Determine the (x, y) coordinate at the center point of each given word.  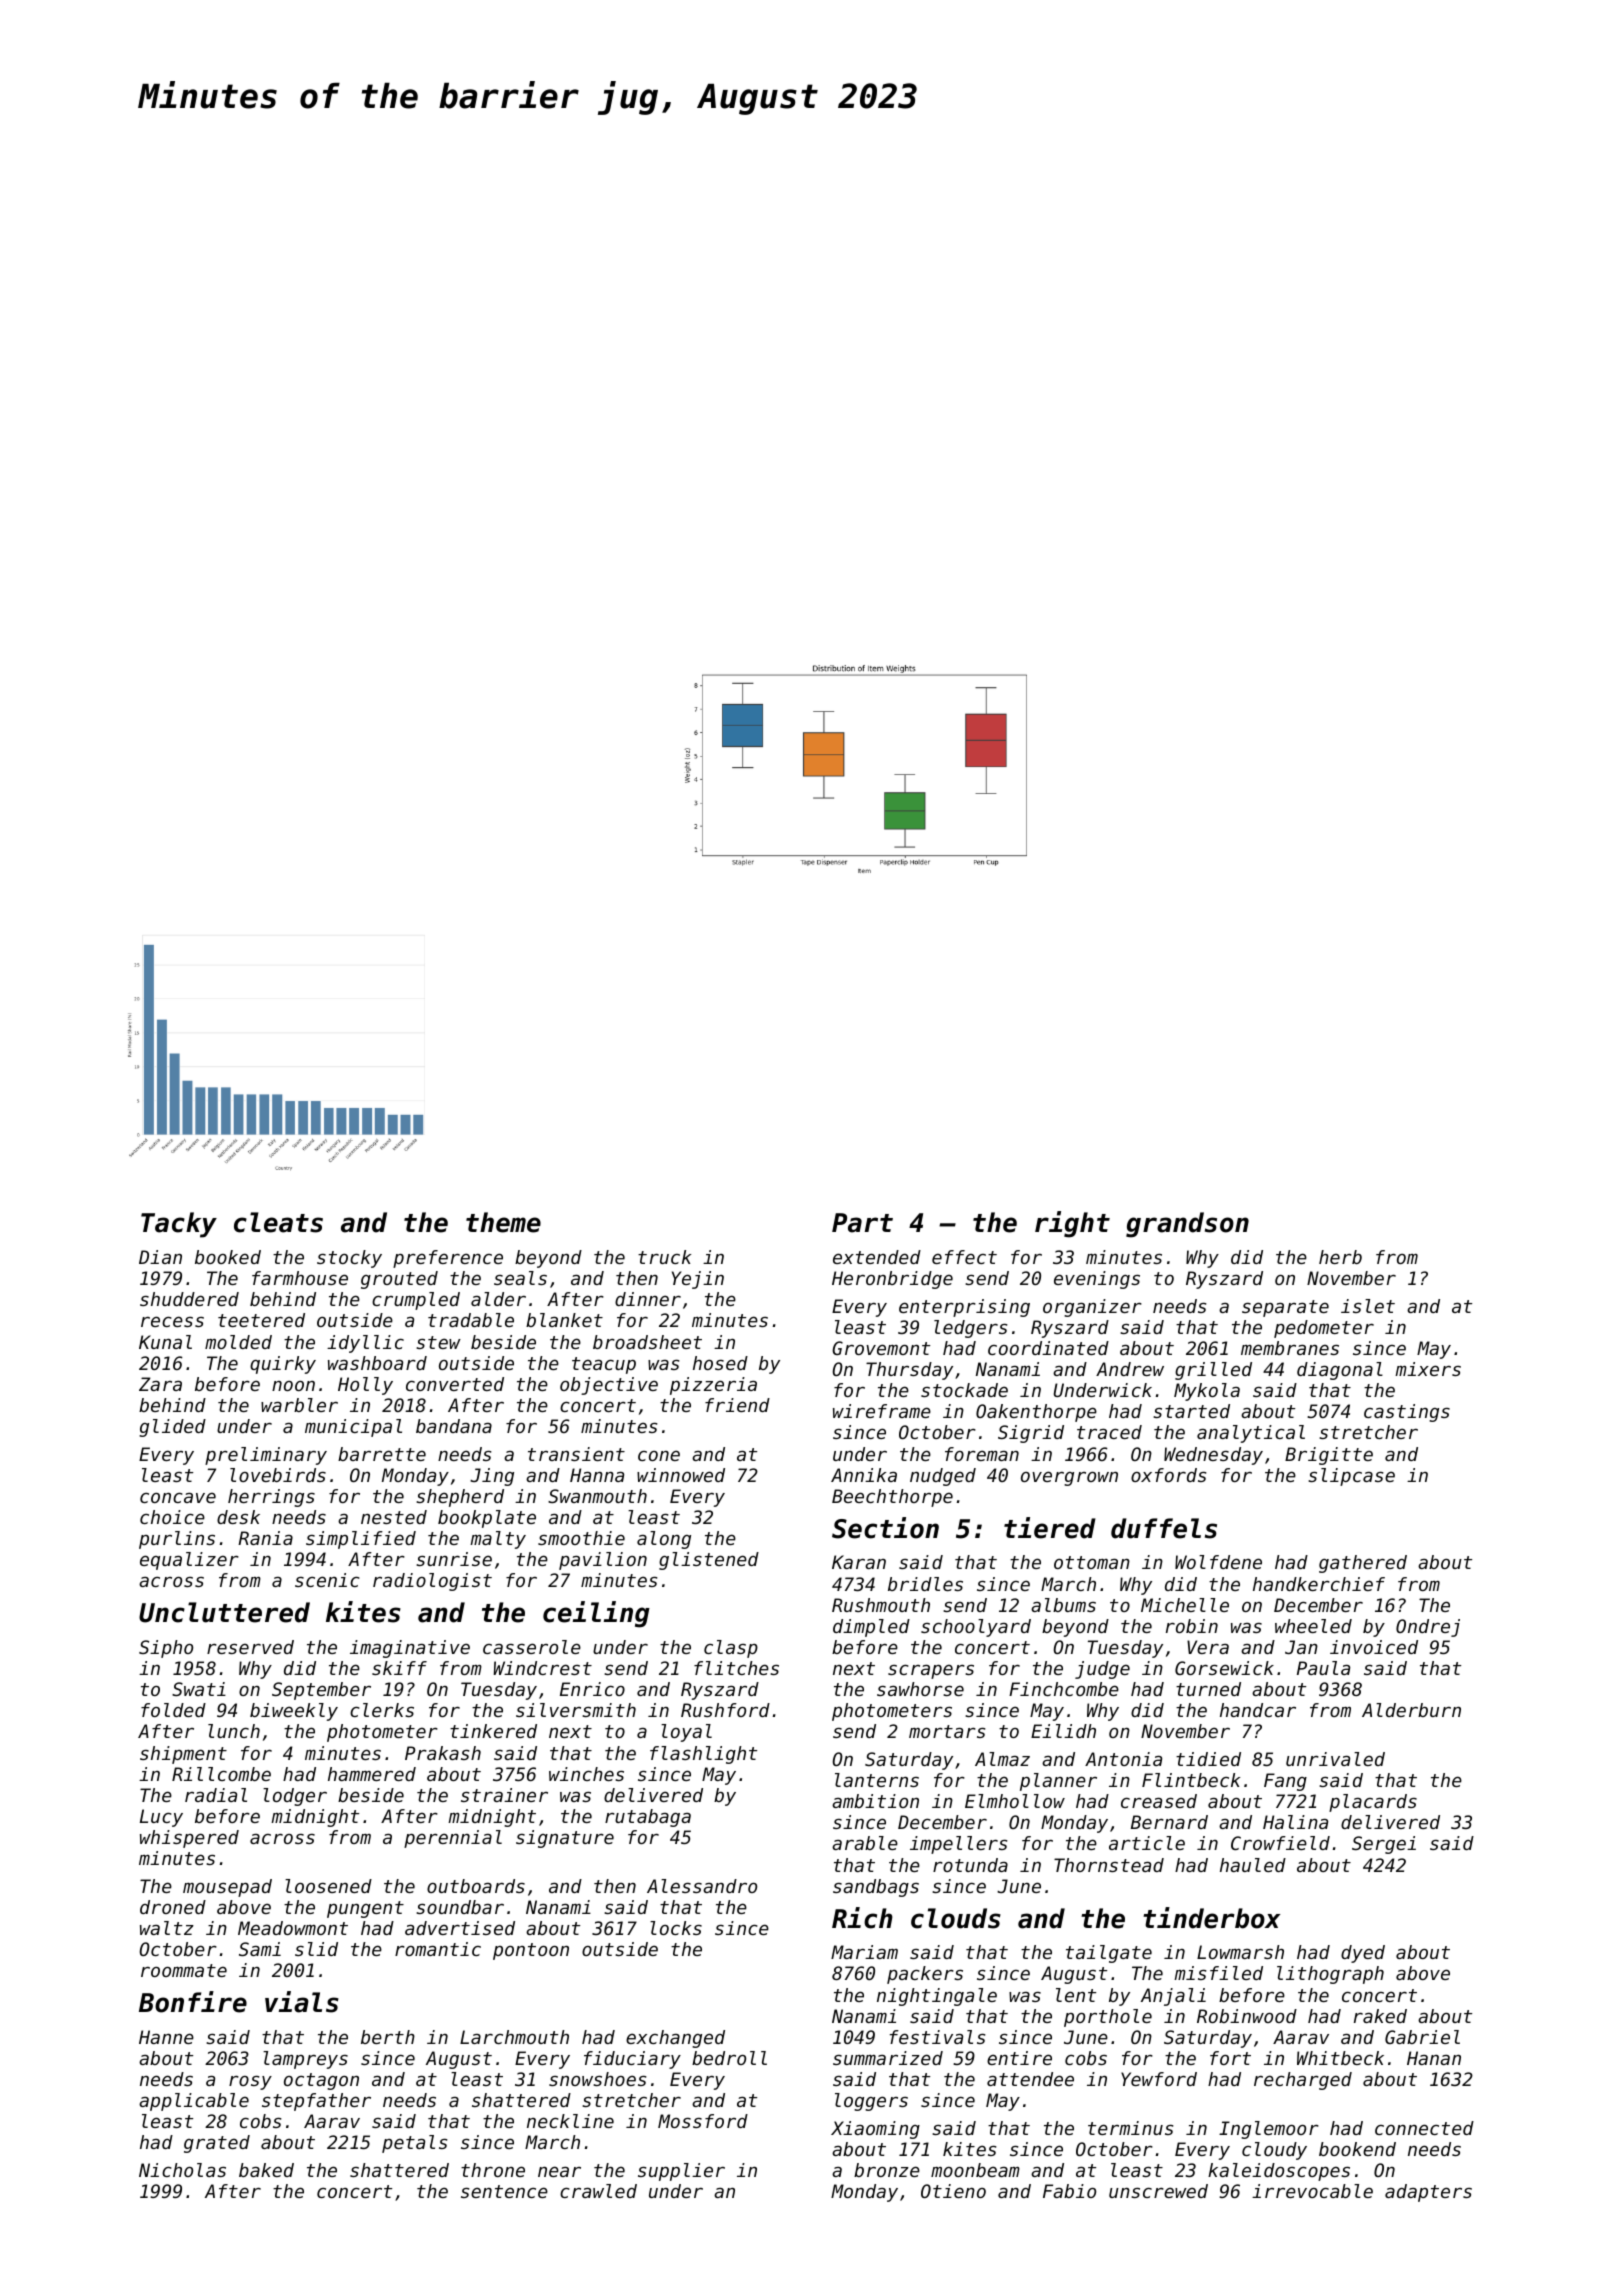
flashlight (703, 1755)
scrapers (931, 1671)
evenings (1097, 1280)
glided (172, 1428)
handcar (1258, 1710)
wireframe (882, 1411)
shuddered (189, 1299)
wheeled (1313, 1626)
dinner (648, 1299)
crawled (598, 2191)
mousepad (227, 1888)
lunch (234, 1731)
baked (266, 2170)
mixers (1428, 1369)
